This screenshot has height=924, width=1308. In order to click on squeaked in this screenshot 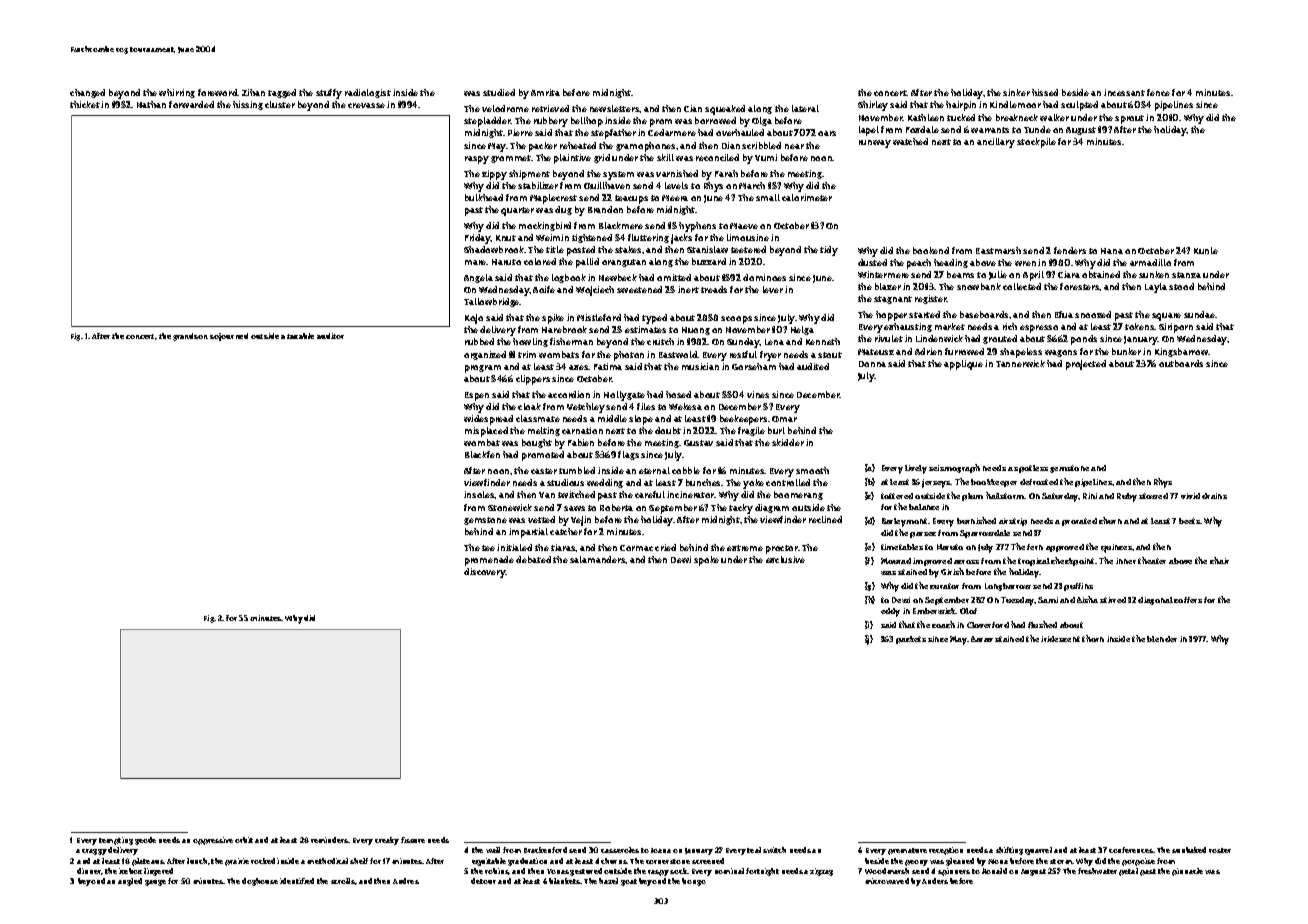, I will do `click(725, 110)`.
